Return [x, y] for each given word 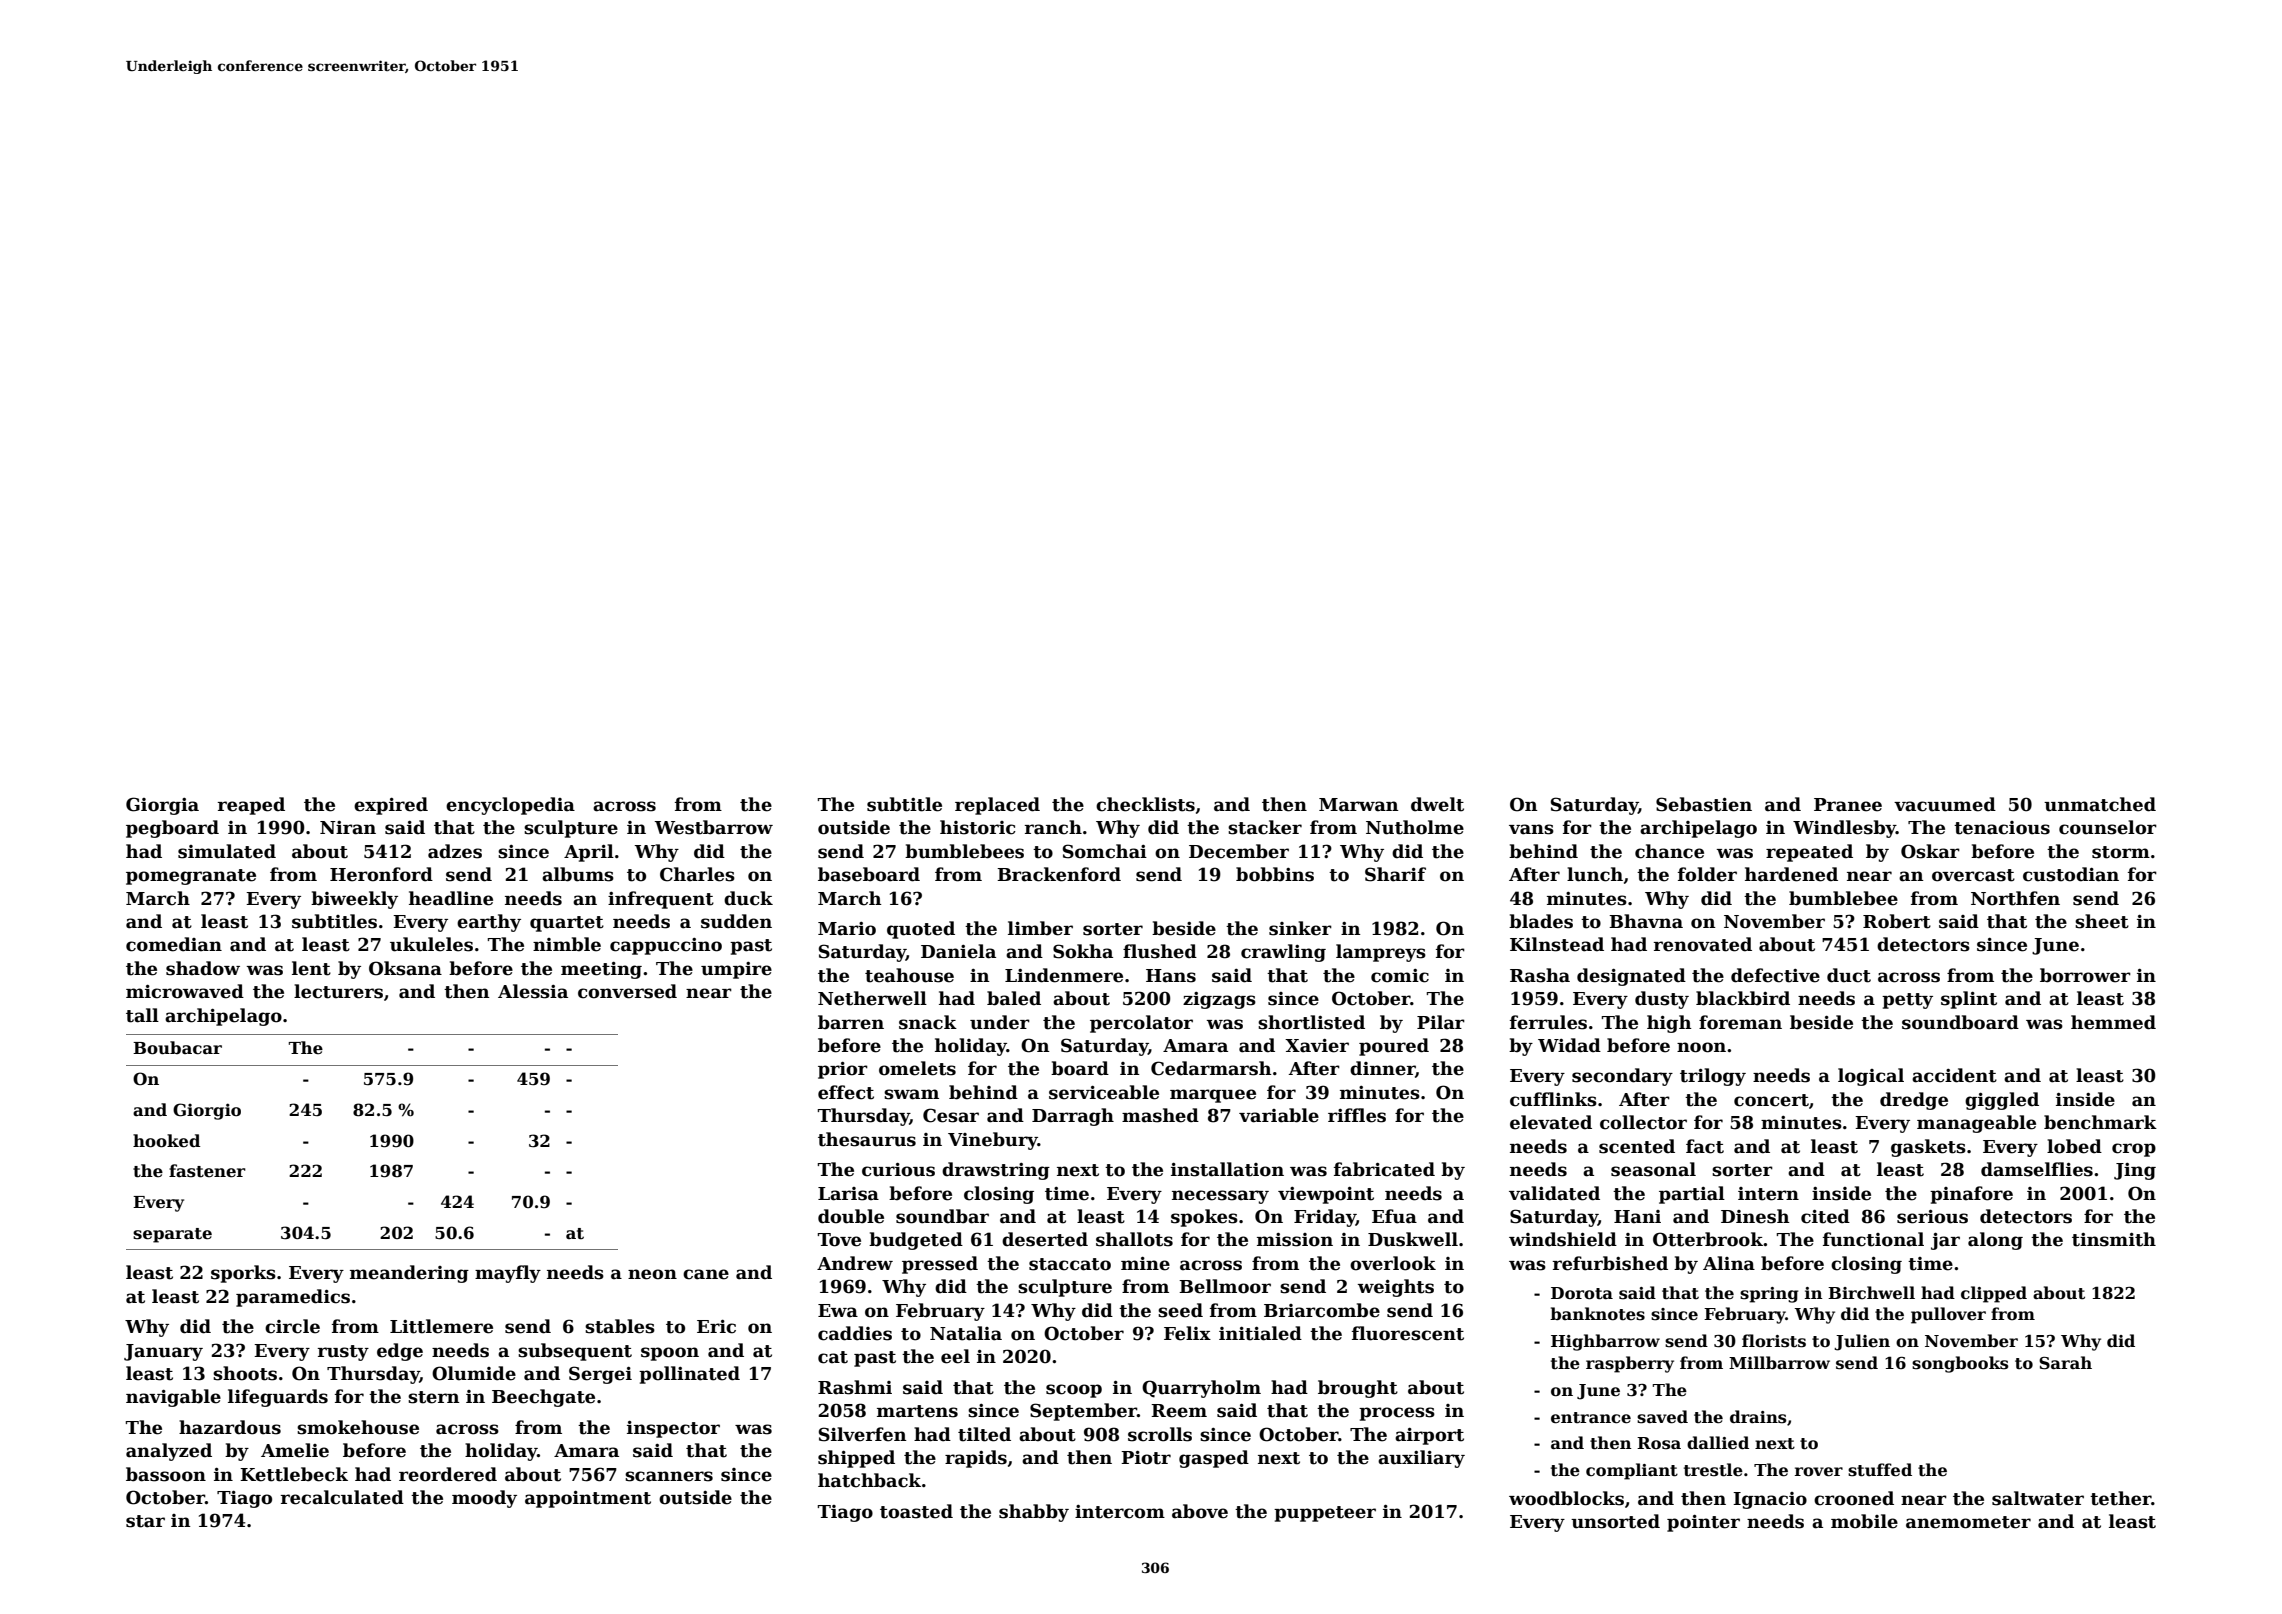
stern [434, 1397]
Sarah [2065, 1363]
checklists [1145, 804]
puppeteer [1325, 1514]
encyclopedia [510, 806]
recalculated [342, 1497]
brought [1358, 1389]
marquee [1213, 1096]
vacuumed [1945, 804]
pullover [1948, 1315]
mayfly [508, 1274]
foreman [1740, 1022]
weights [1396, 1288]
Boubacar [177, 1048]
